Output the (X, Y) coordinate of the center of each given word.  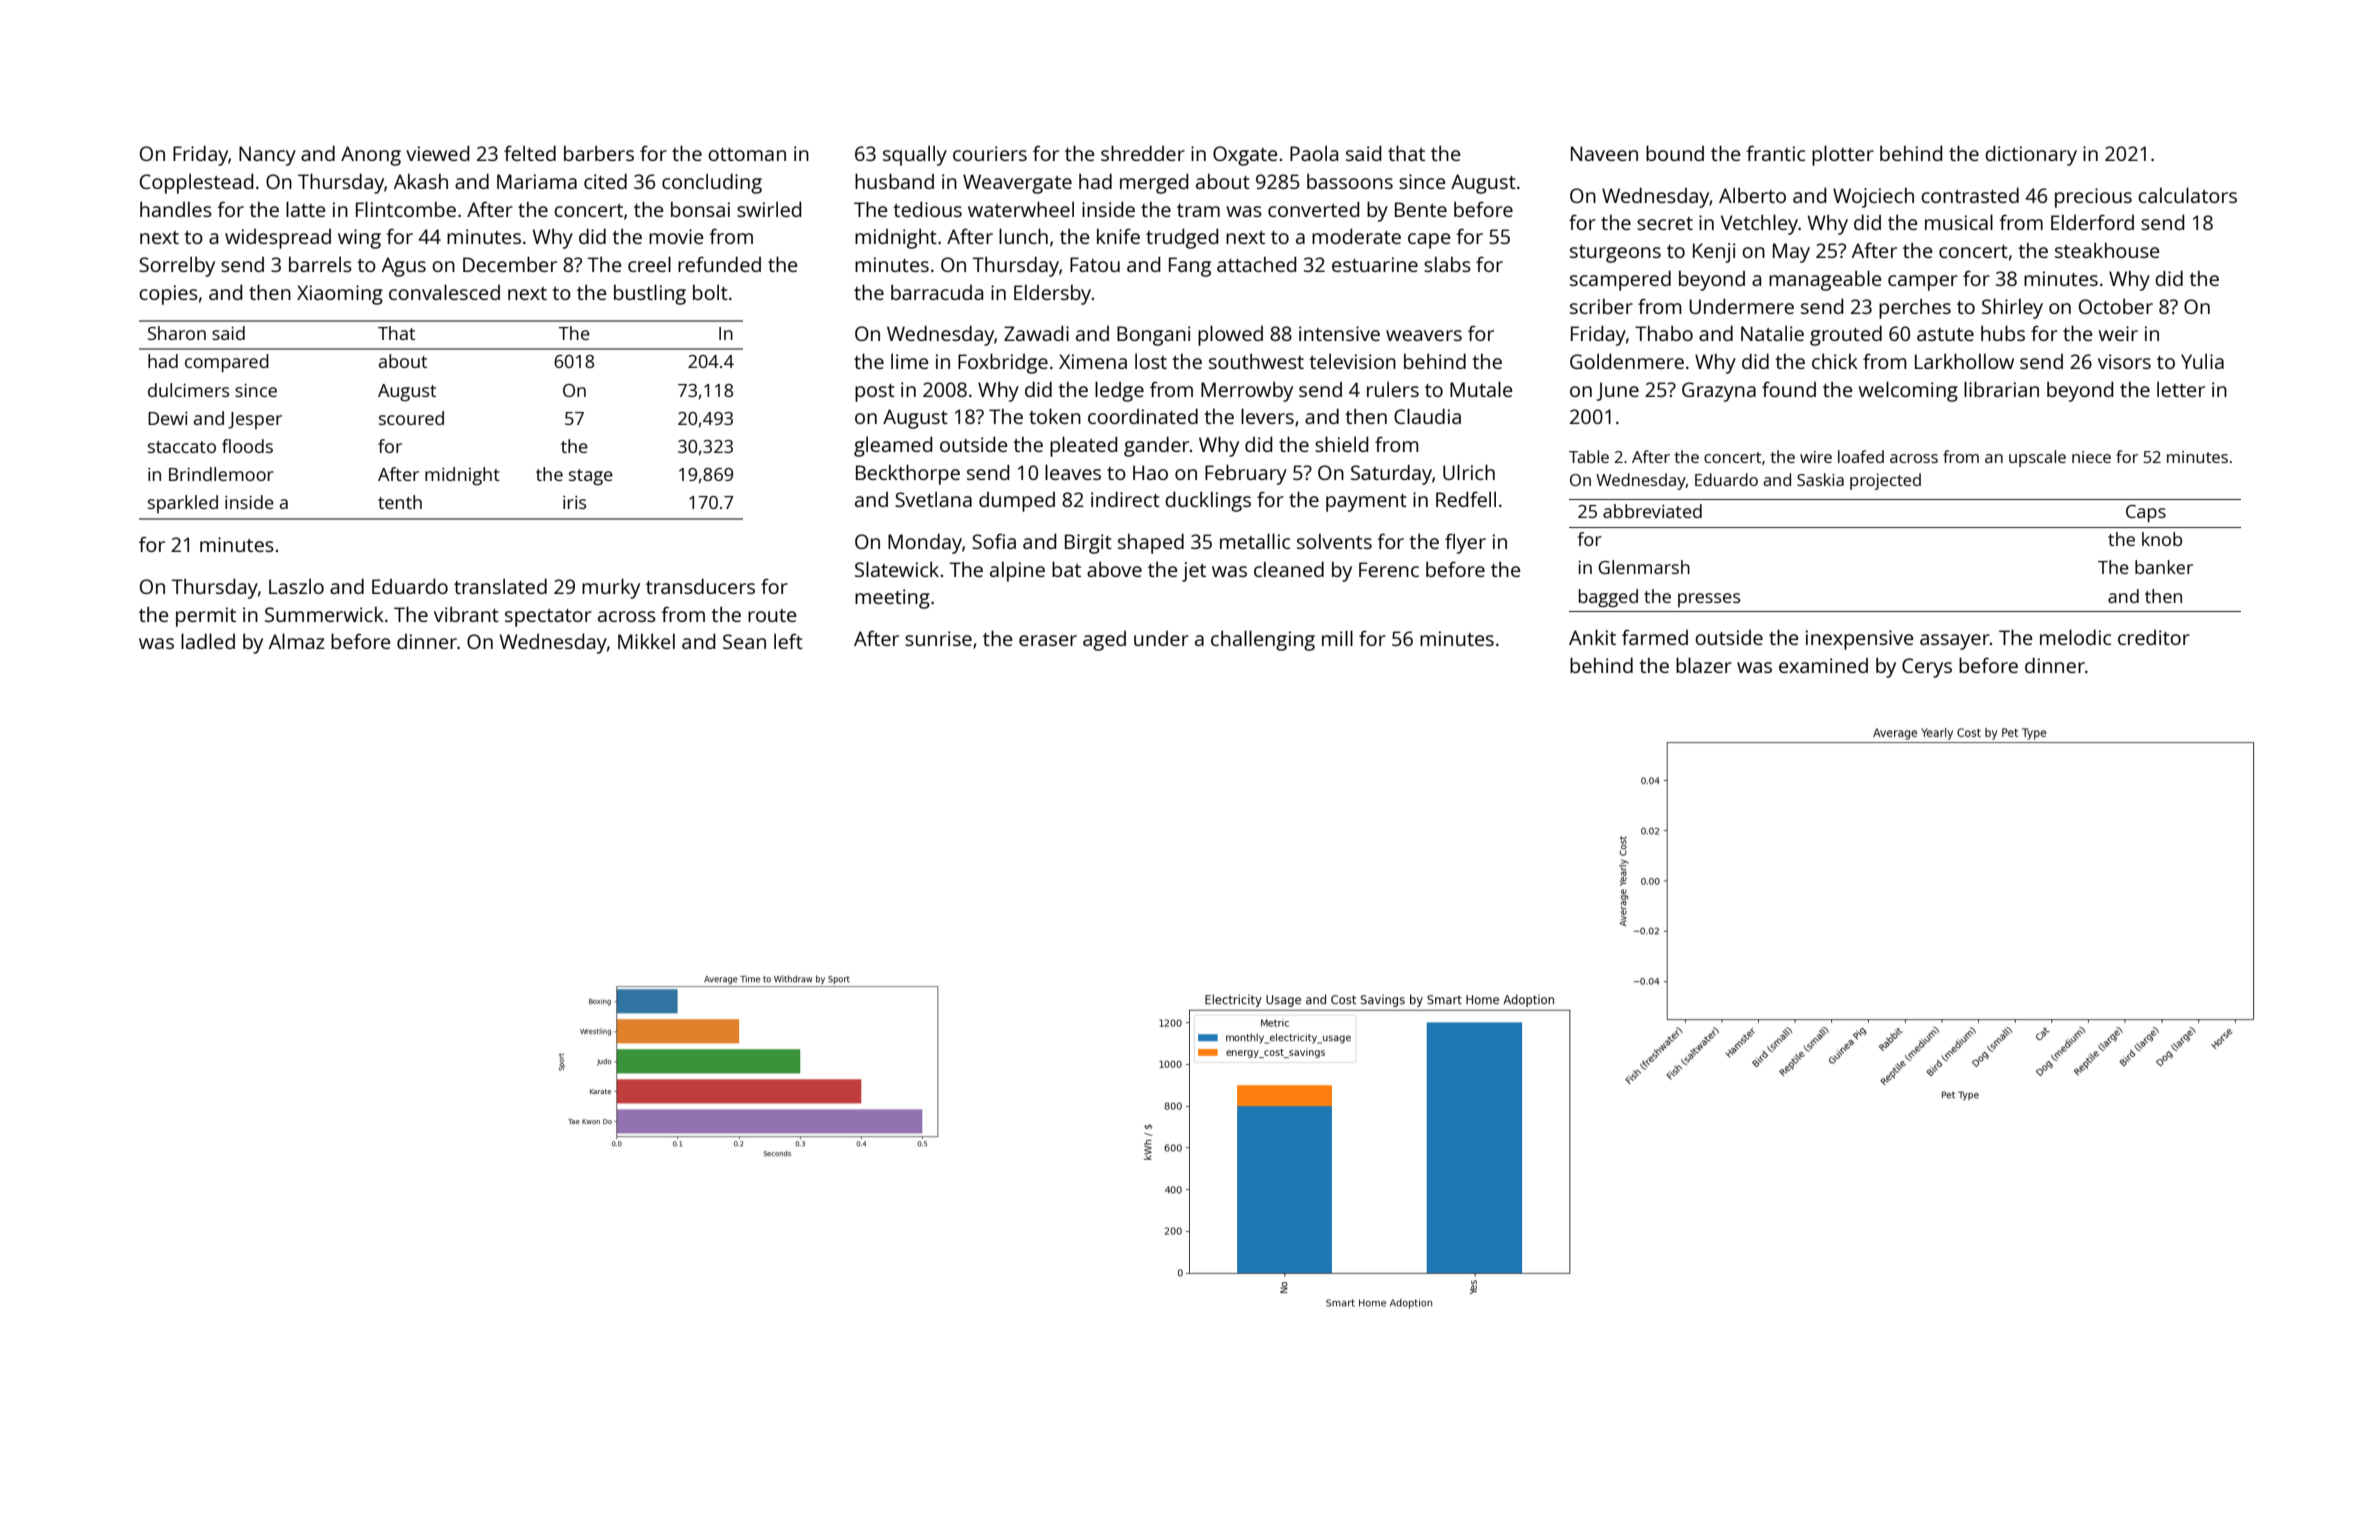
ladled (208, 641)
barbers (599, 153)
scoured (411, 418)
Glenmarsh (1644, 567)
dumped (1017, 502)
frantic (1775, 153)
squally (915, 155)
